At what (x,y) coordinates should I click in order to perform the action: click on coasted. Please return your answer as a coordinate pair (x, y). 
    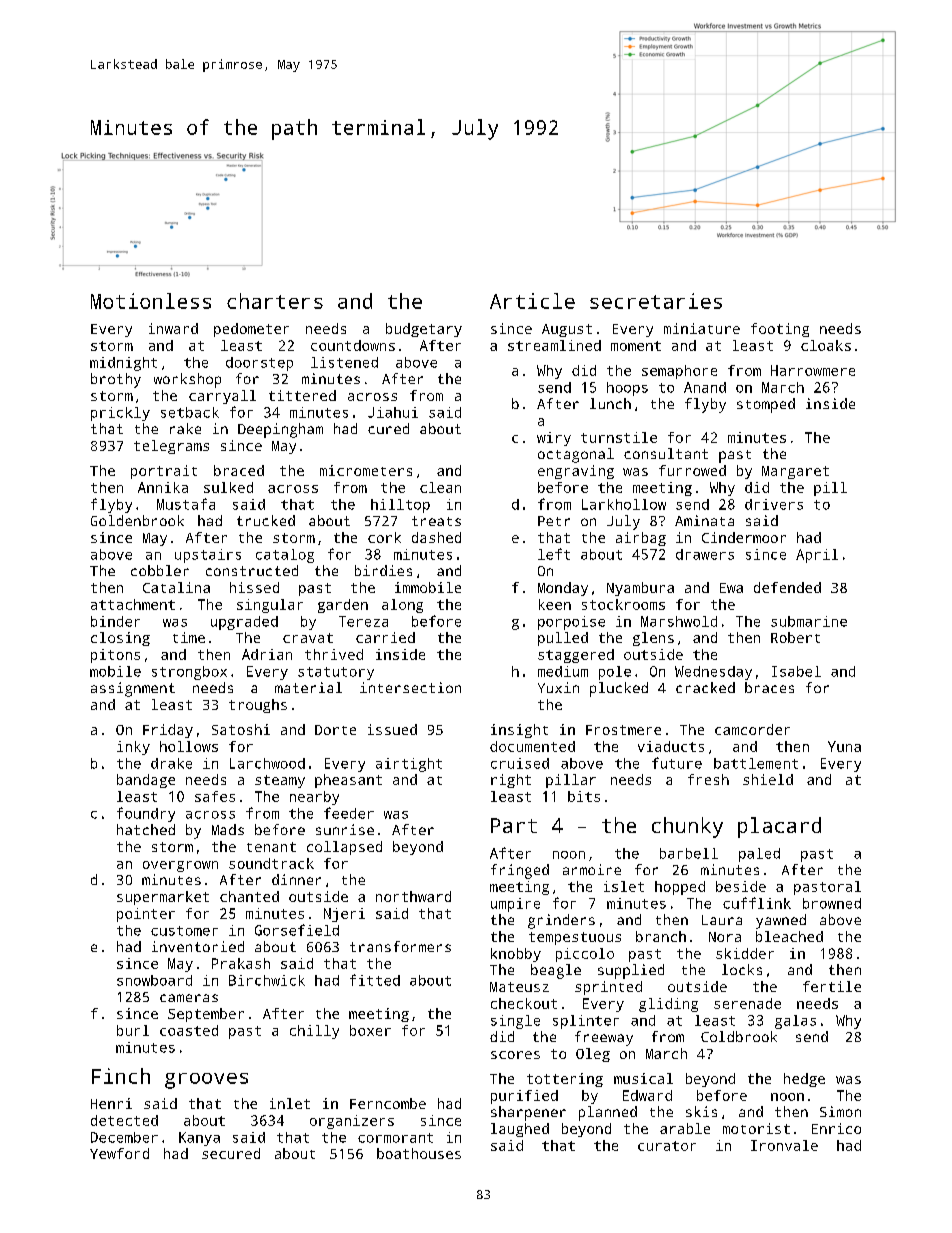
    Looking at the image, I should click on (189, 1030).
